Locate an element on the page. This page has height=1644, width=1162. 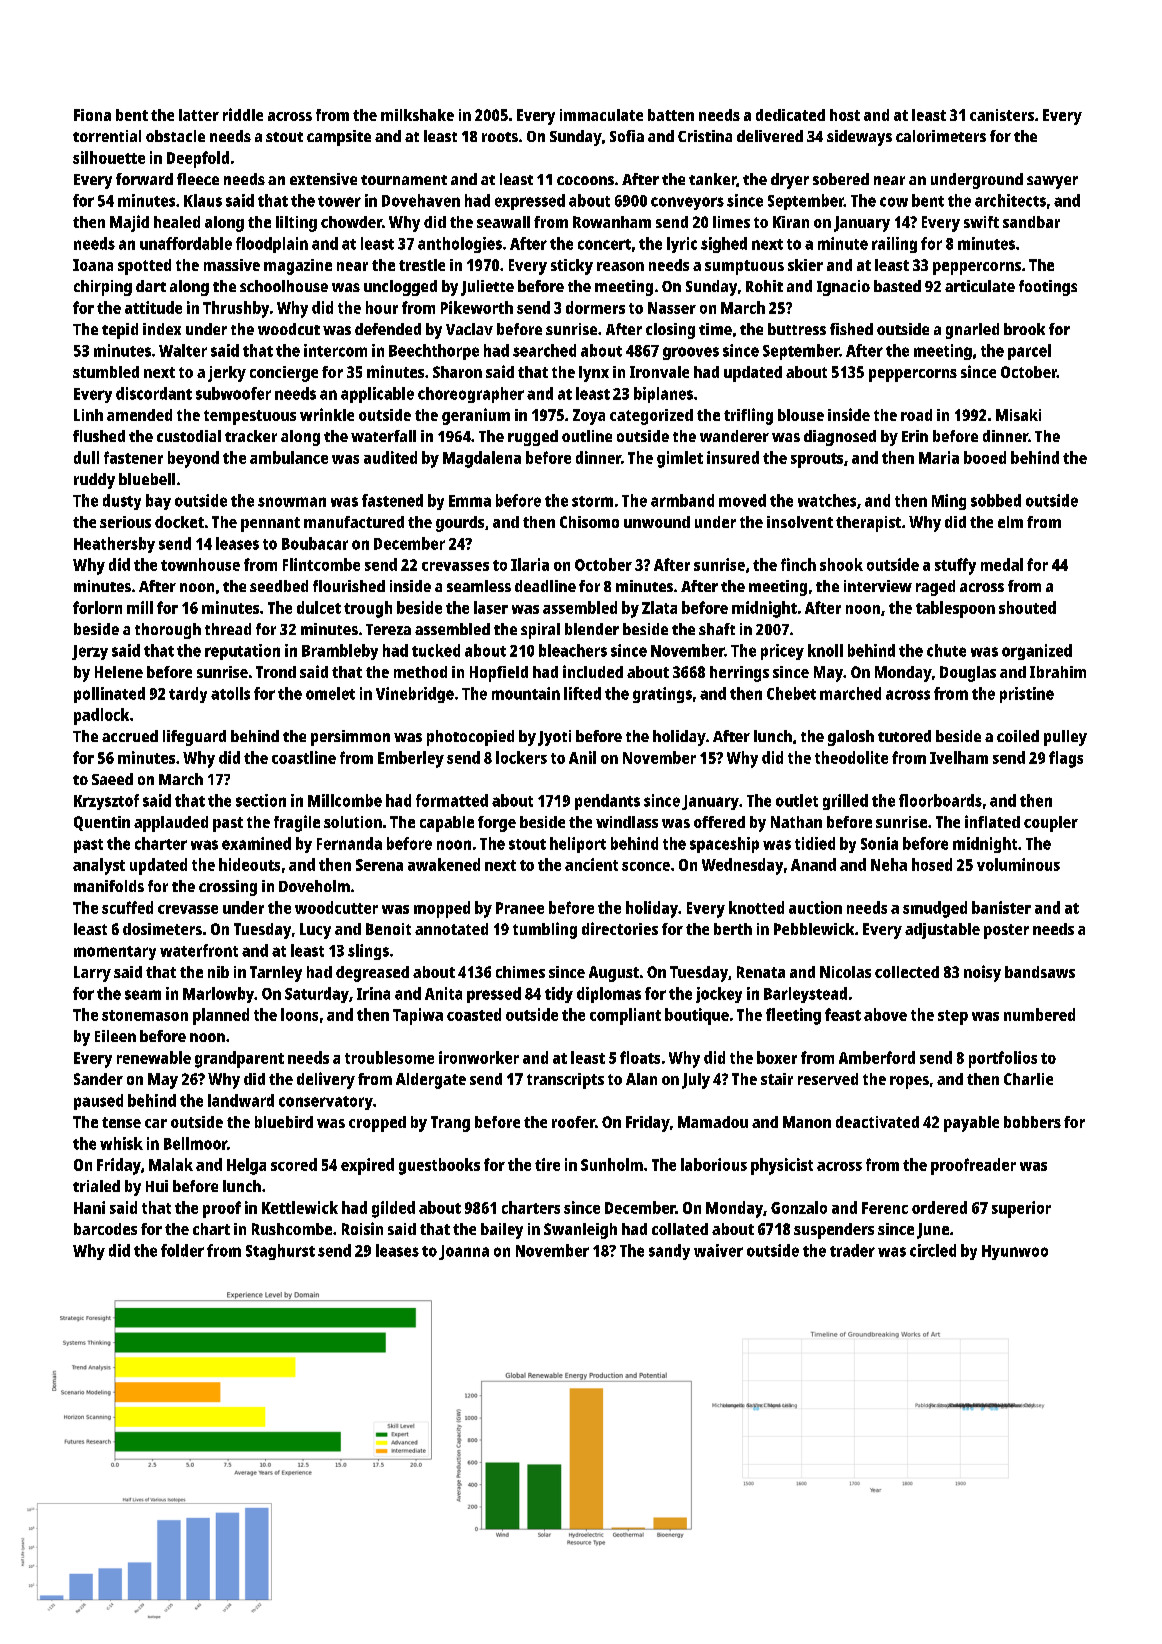
Chisomo is located at coordinates (589, 522).
